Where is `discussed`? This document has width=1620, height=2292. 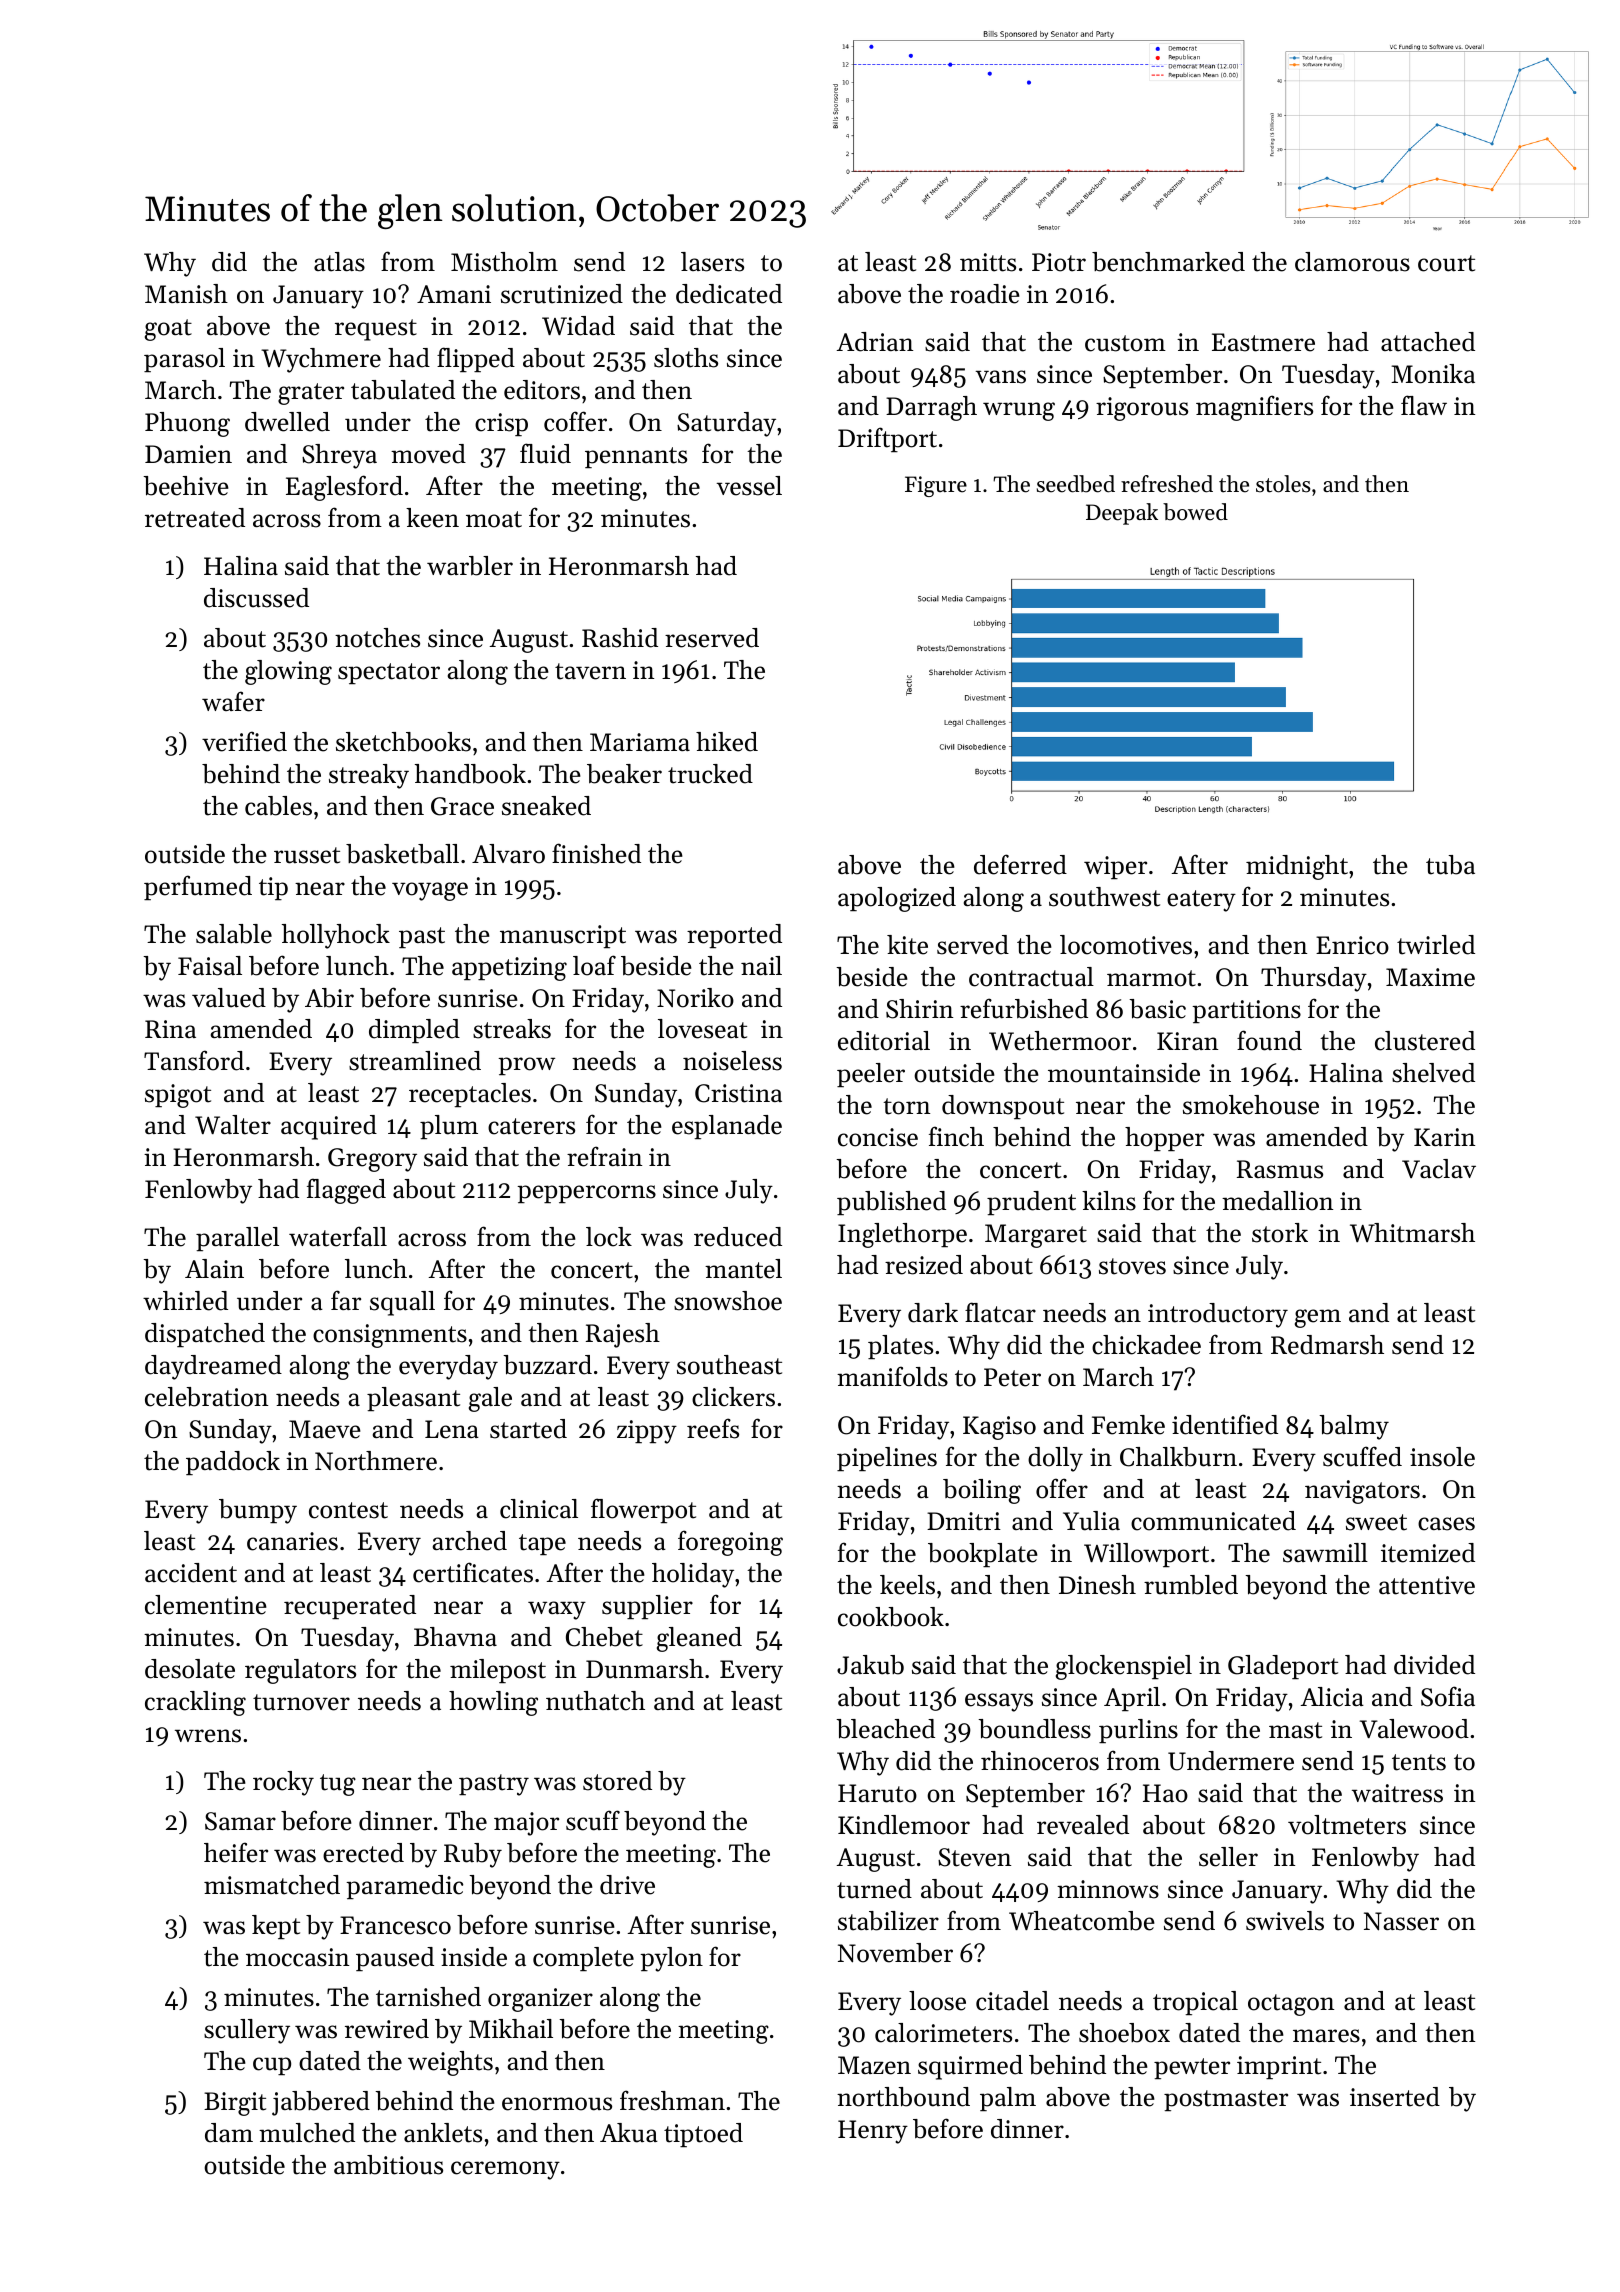
discussed is located at coordinates (256, 598).
